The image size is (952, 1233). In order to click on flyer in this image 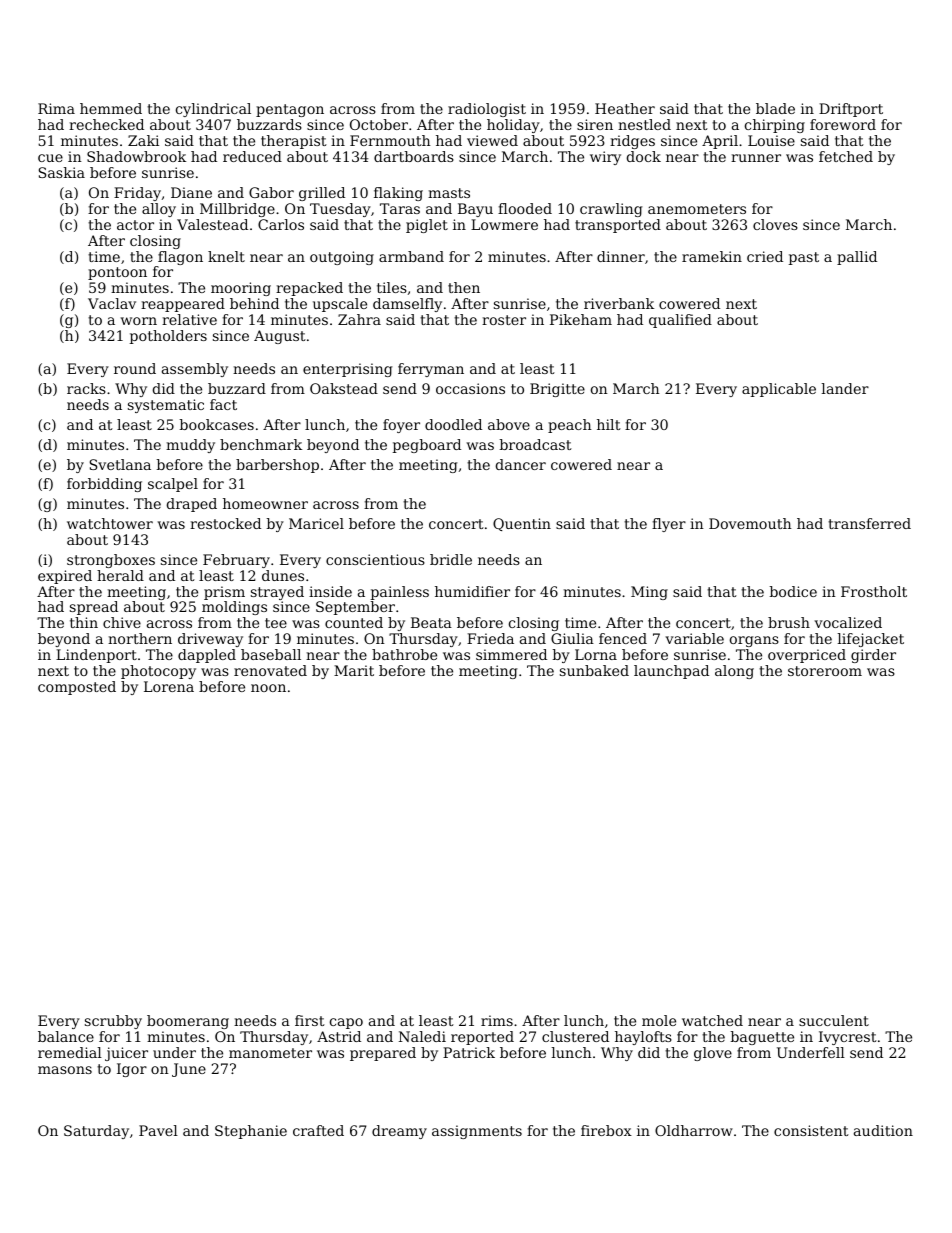, I will do `click(669, 525)`.
